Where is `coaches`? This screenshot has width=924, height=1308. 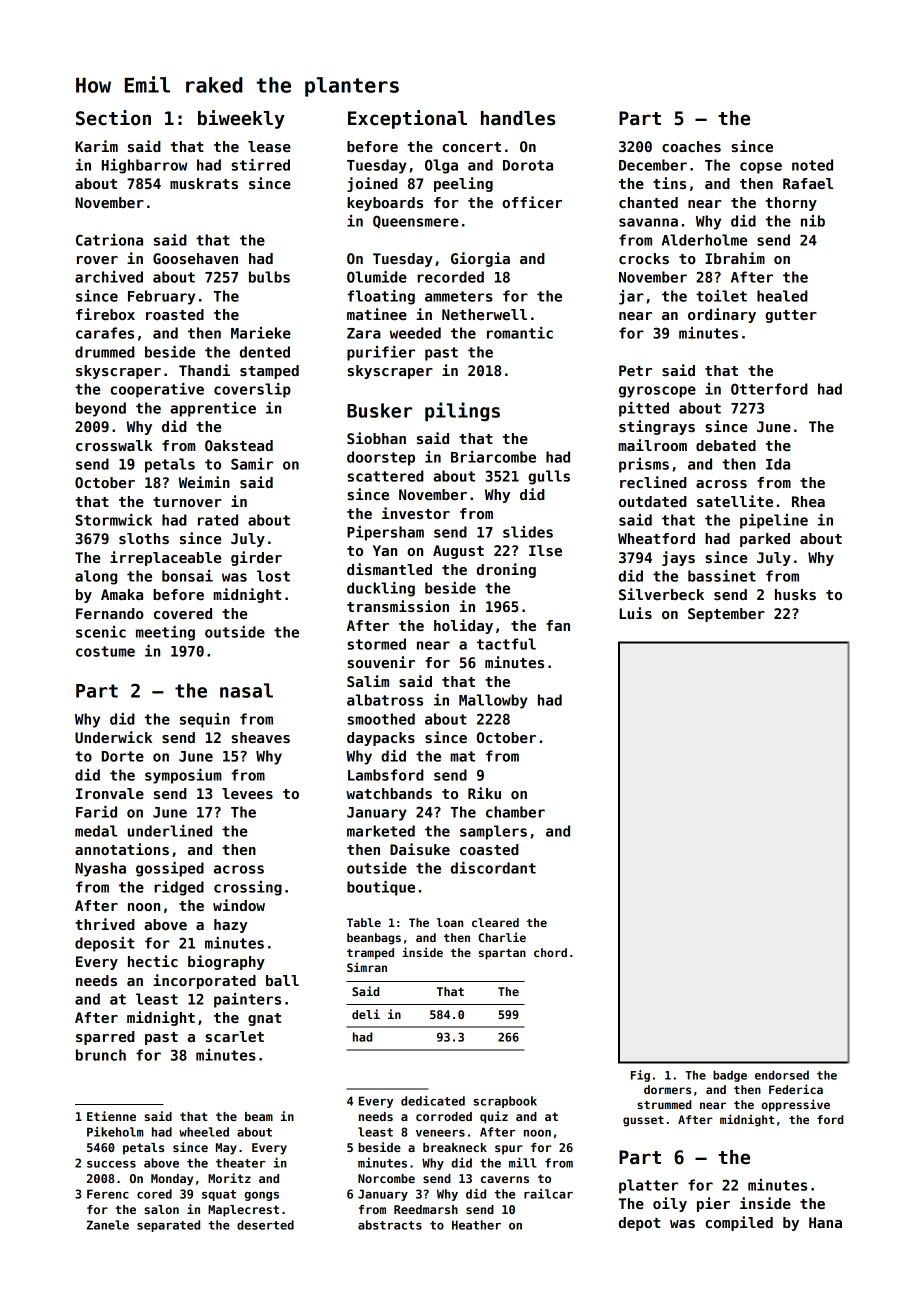 coaches is located at coordinates (691, 146).
